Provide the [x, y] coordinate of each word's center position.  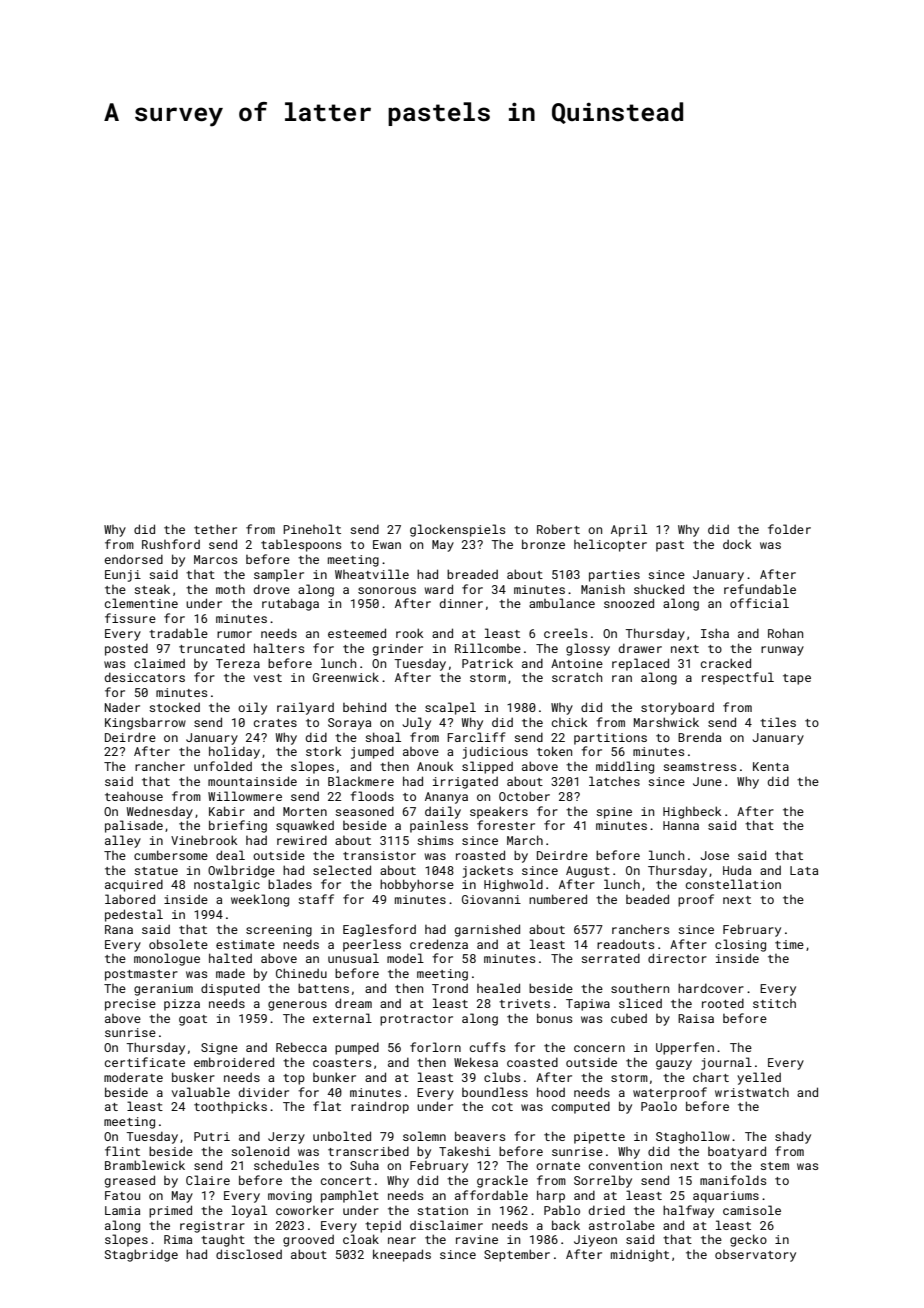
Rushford [171, 544]
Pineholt [312, 529]
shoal [383, 737]
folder [789, 529]
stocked [174, 707]
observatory [755, 1256]
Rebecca [301, 1047]
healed [498, 988]
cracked [726, 663]
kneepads [402, 1255]
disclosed [249, 1254]
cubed [629, 1018]
